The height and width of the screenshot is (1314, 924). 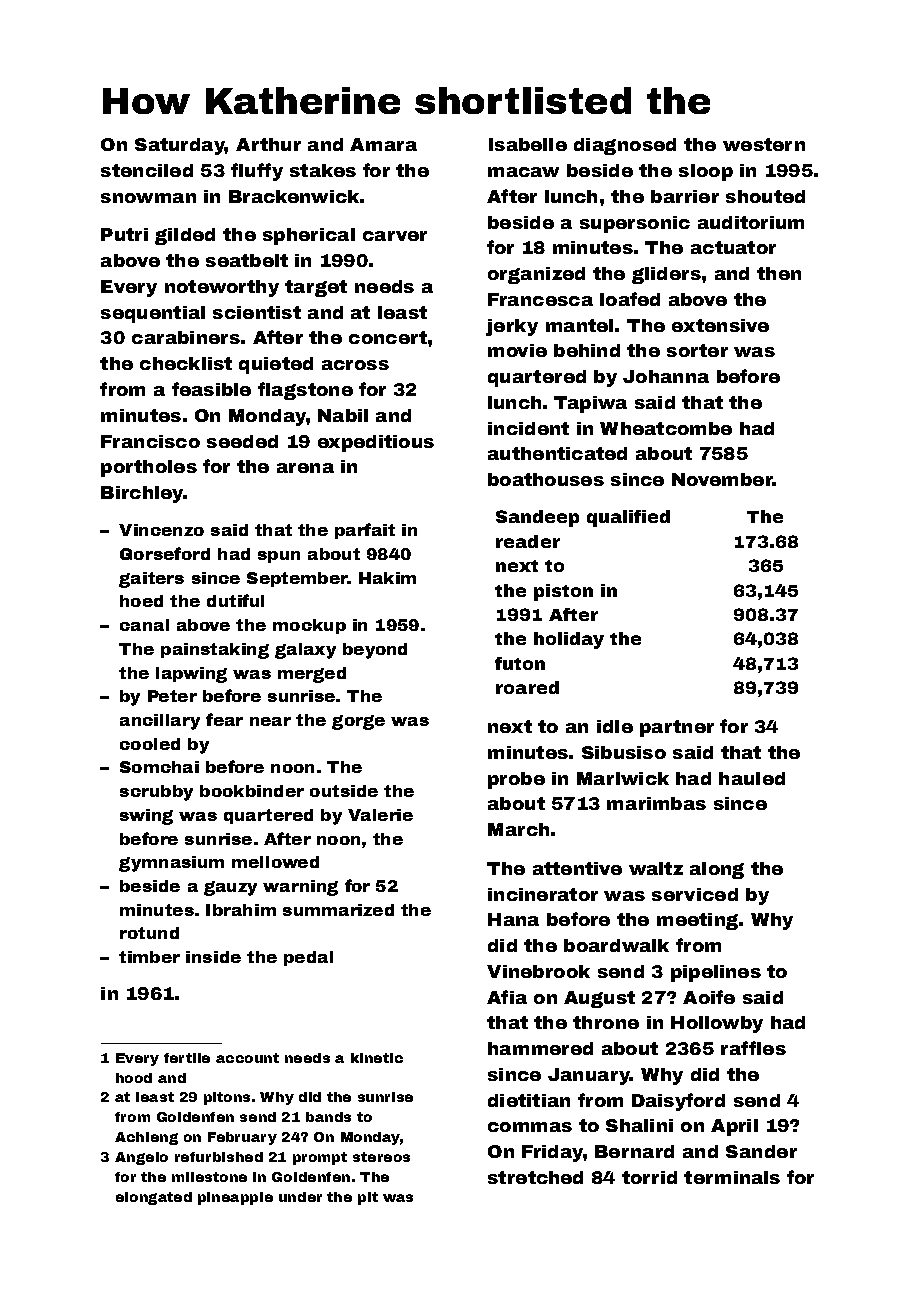 What do you see at coordinates (540, 299) in the screenshot?
I see `Francesca` at bounding box center [540, 299].
